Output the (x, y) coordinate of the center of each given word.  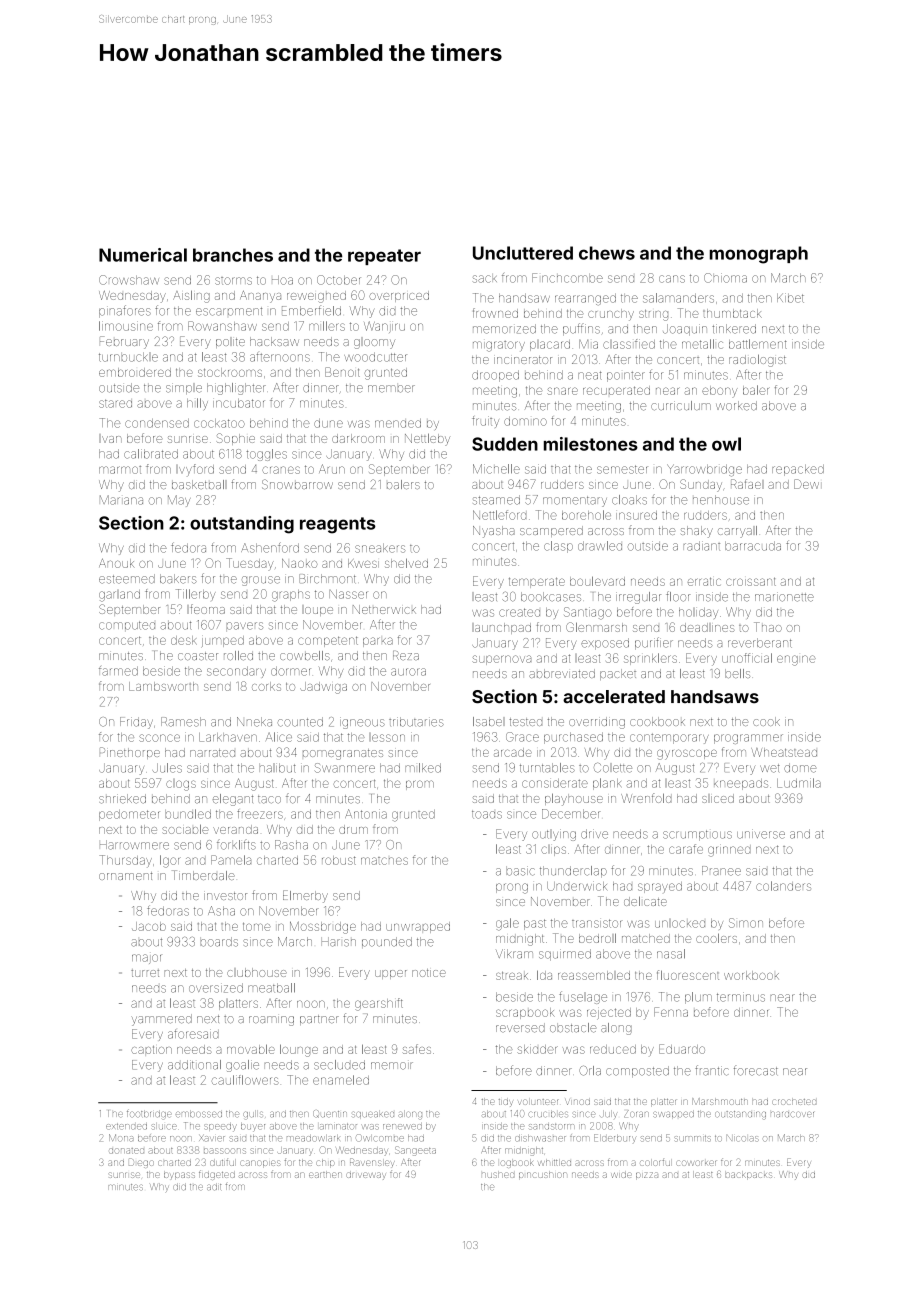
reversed (520, 1028)
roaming (271, 1021)
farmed (118, 671)
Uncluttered (523, 253)
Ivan (110, 438)
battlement (758, 344)
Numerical (143, 255)
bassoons (225, 1151)
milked (423, 768)
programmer (748, 739)
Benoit (342, 372)
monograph (759, 255)
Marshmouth (720, 1101)
